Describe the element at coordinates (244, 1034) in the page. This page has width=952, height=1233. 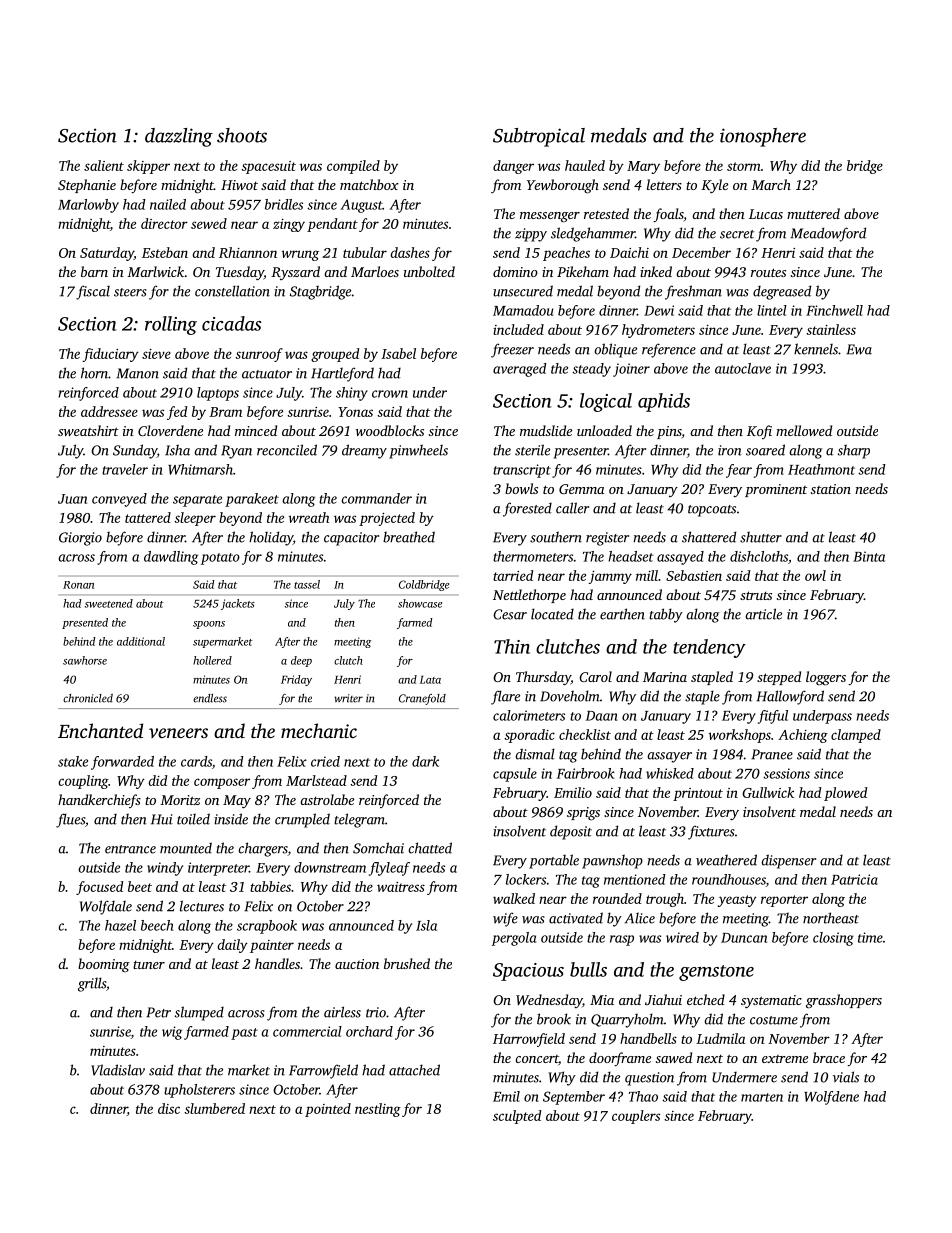
I see `past` at that location.
